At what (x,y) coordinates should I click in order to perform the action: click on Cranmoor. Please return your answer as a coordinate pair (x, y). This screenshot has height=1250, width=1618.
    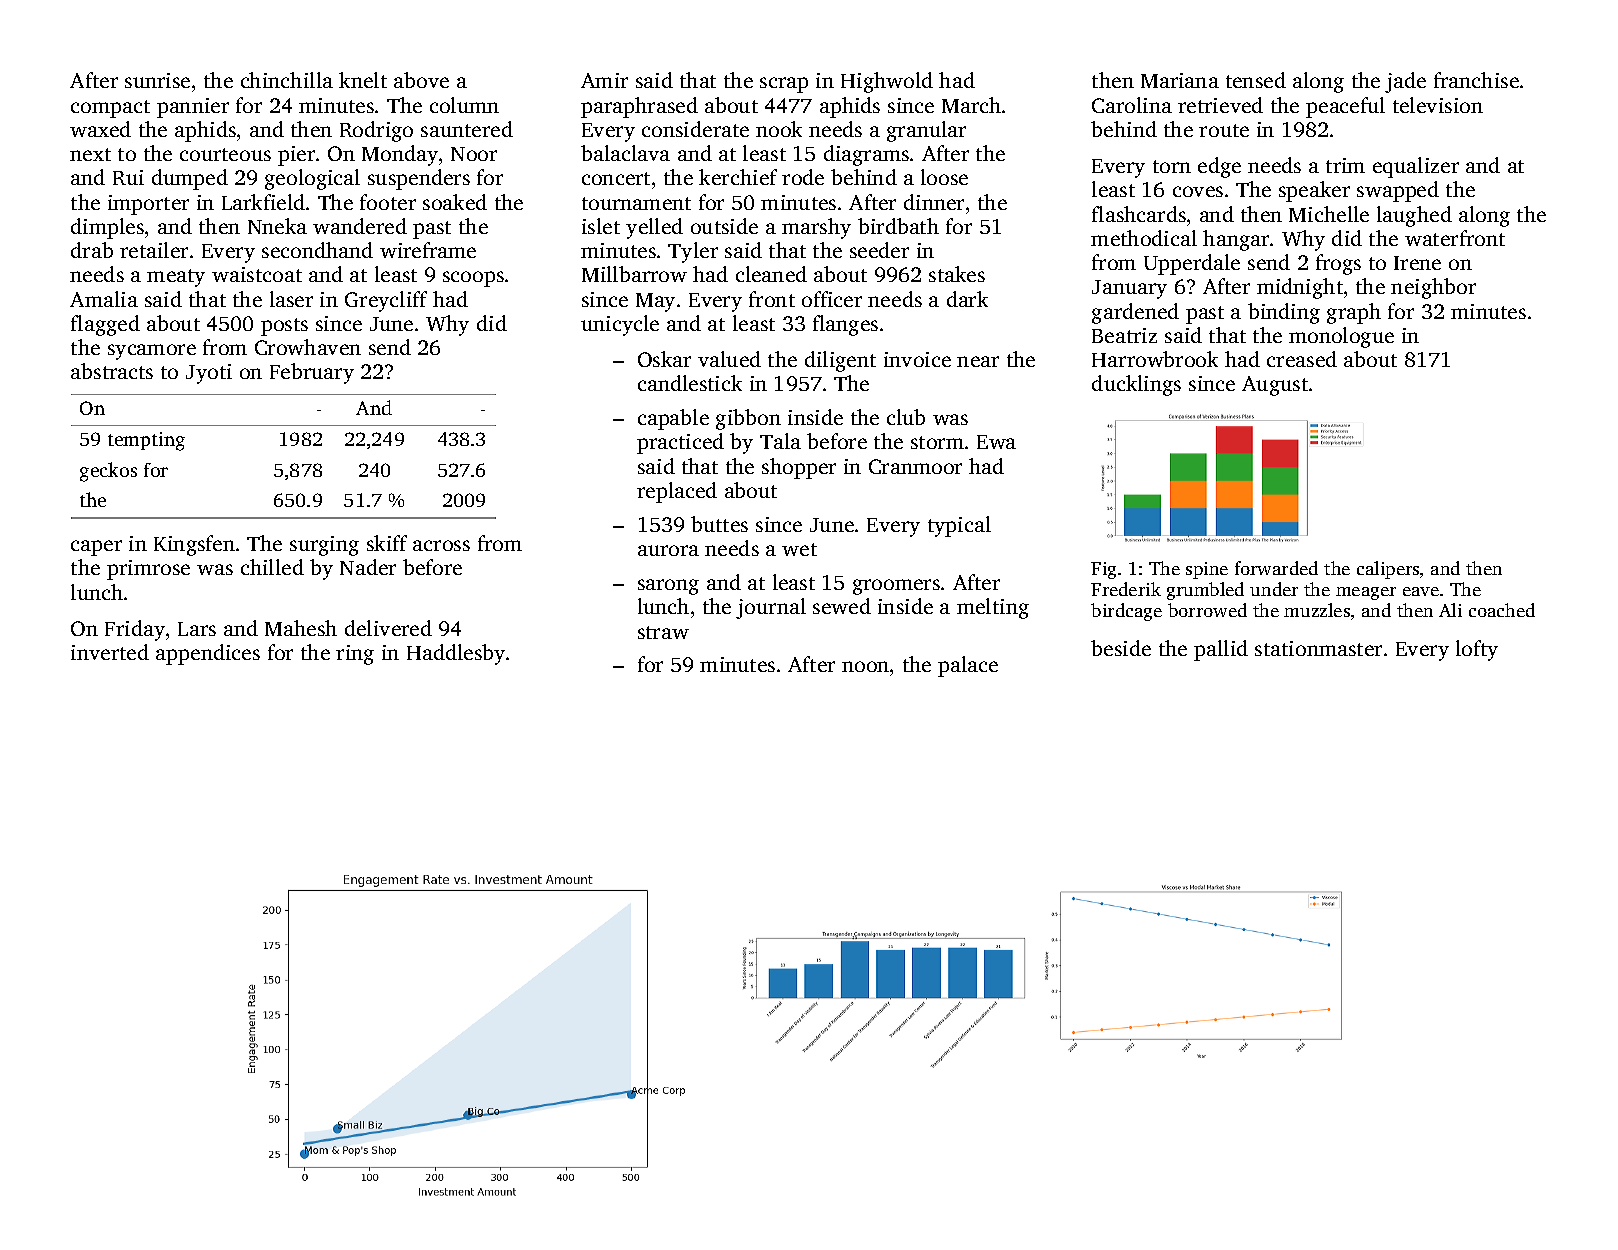
    Looking at the image, I should click on (915, 466).
